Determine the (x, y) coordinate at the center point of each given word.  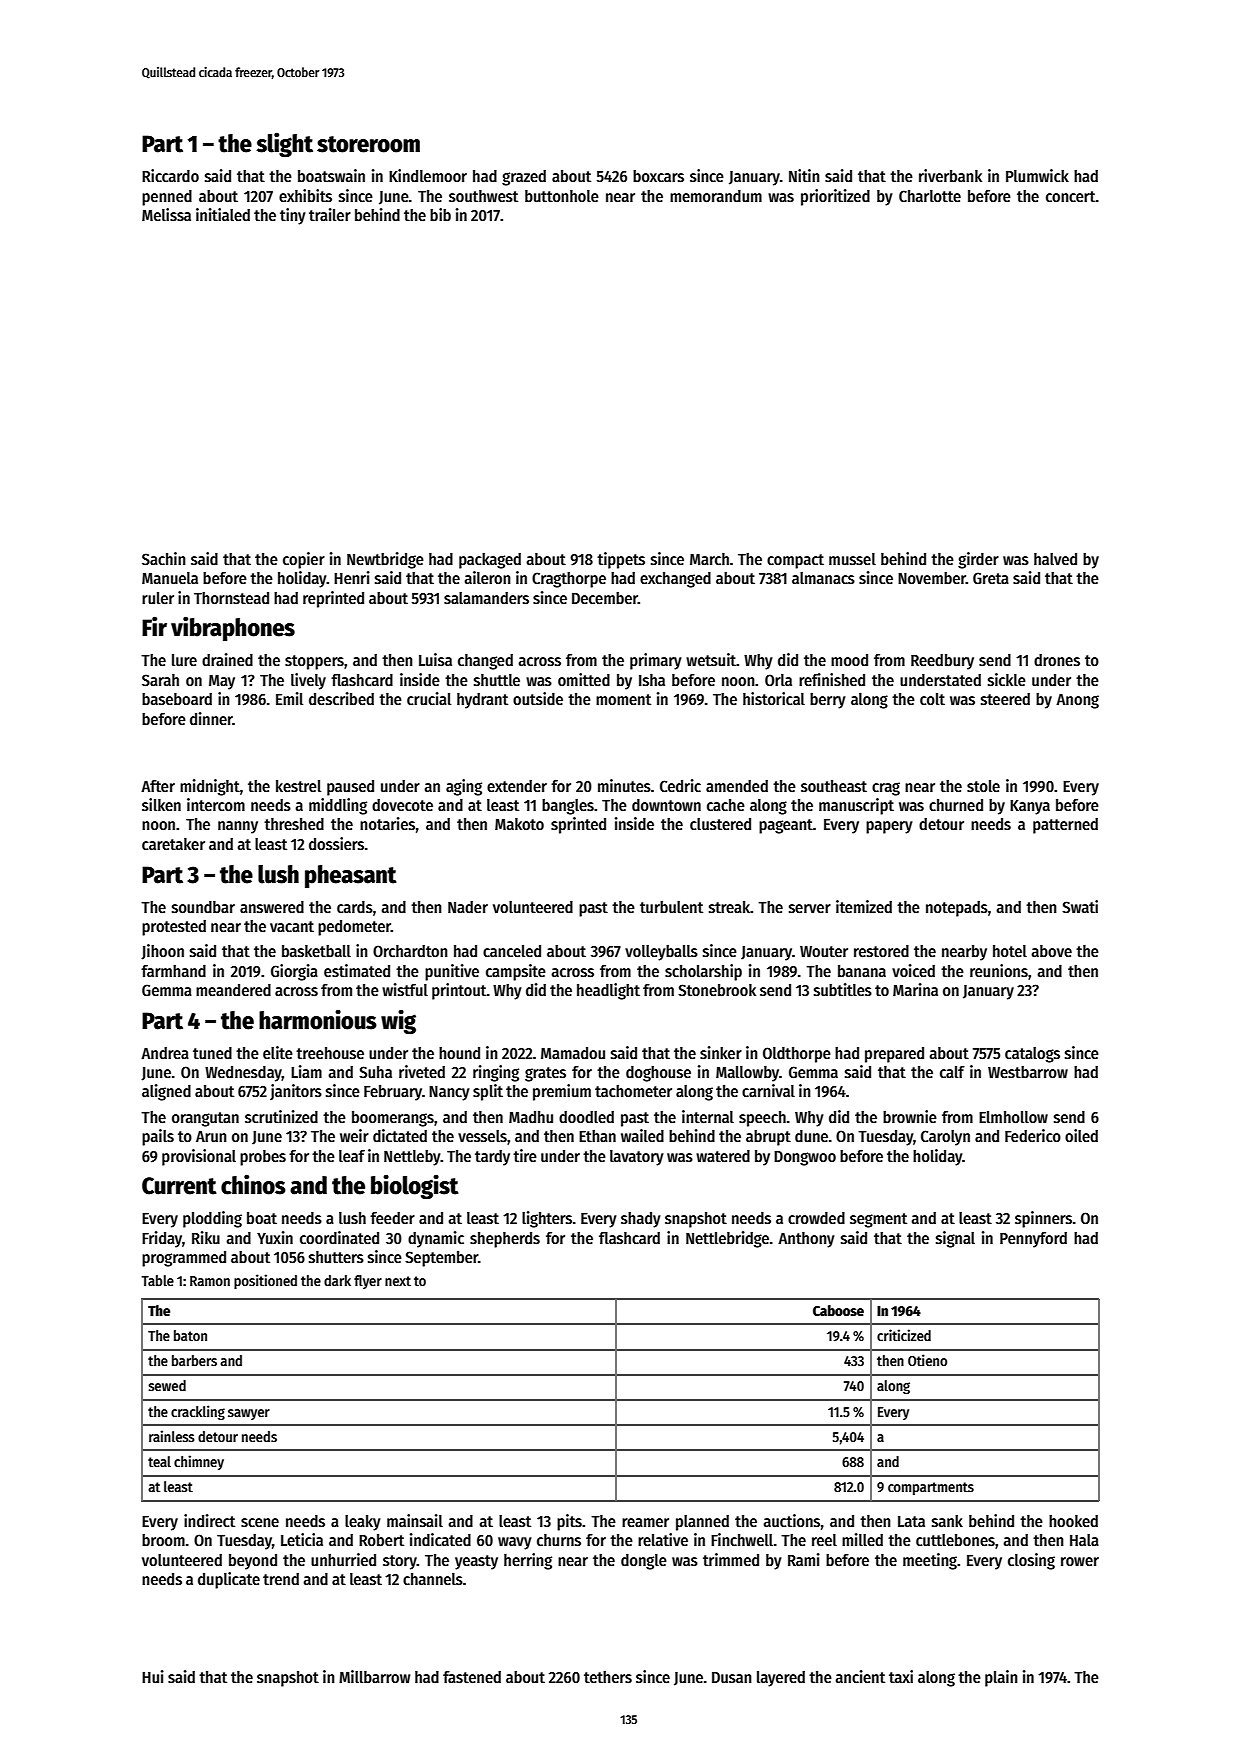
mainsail (415, 1521)
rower (1080, 1561)
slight (284, 144)
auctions (791, 1521)
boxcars (658, 176)
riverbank (950, 175)
